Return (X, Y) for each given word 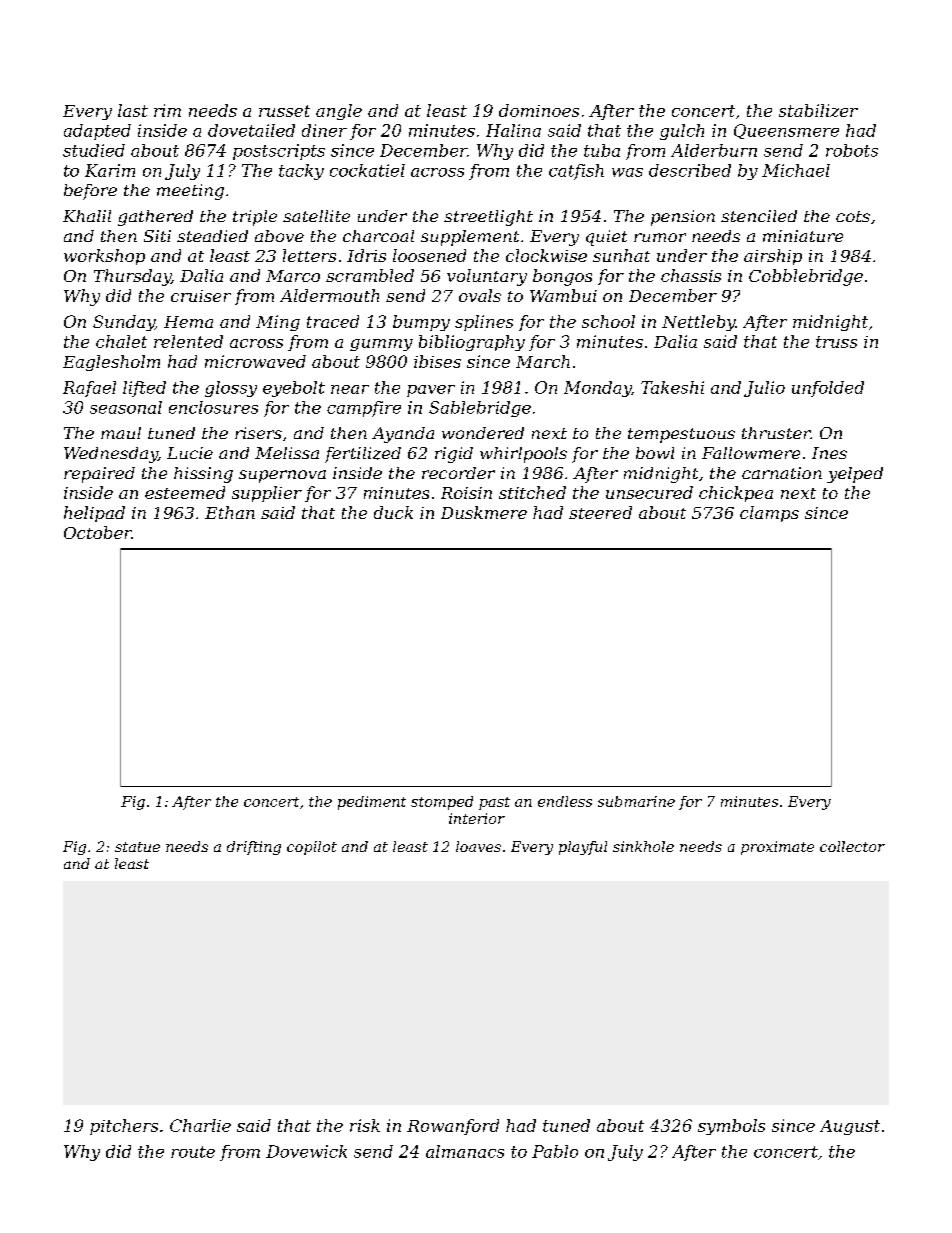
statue (137, 847)
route (193, 1152)
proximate (777, 848)
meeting (190, 192)
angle (339, 112)
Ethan (230, 512)
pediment (372, 803)
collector (852, 846)
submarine (636, 801)
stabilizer (818, 110)
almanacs (465, 1151)
